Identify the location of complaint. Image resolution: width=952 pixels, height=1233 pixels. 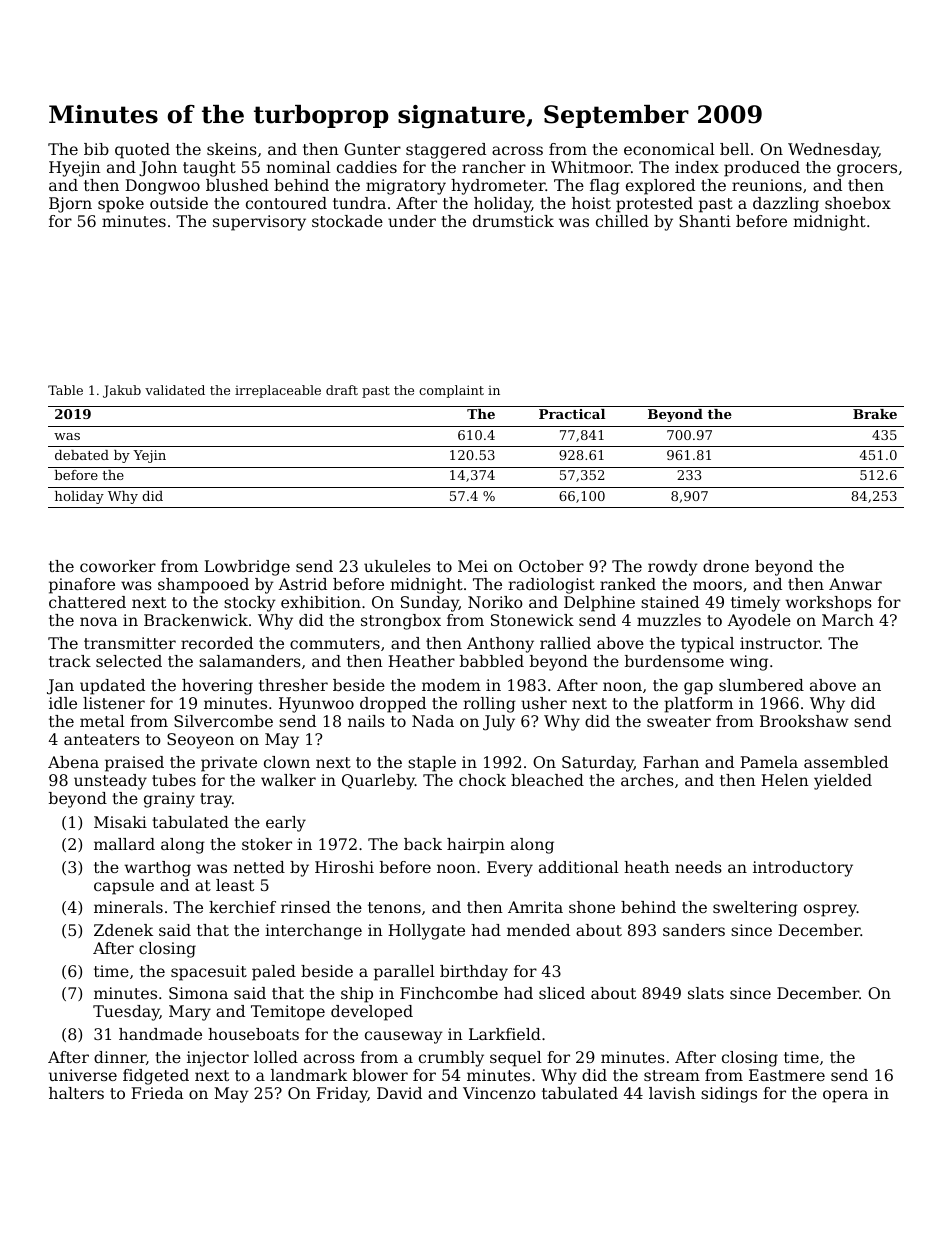
(451, 391).
